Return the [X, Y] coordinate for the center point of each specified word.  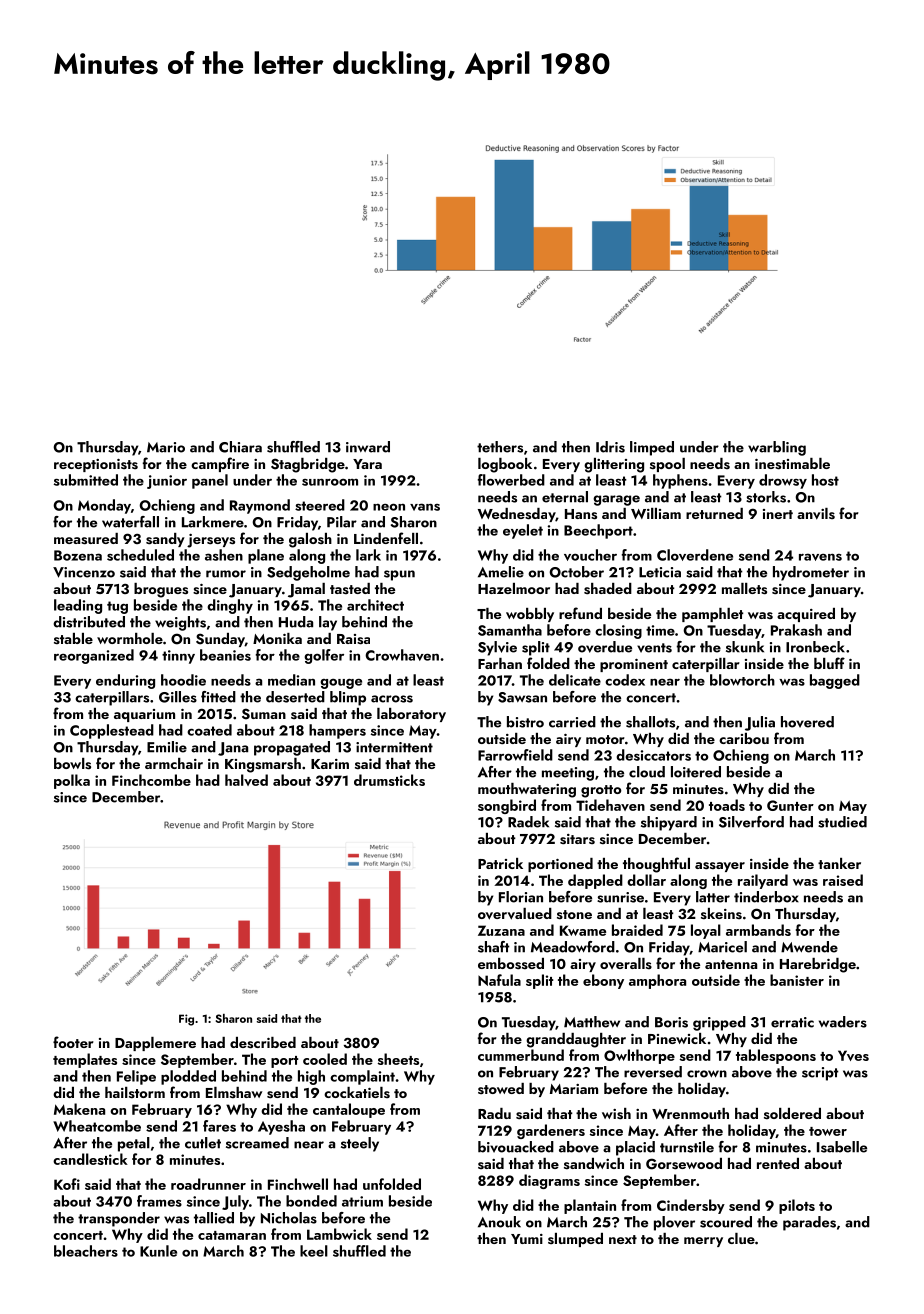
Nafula [499, 980]
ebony [603, 981]
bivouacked [516, 1147]
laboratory [411, 715]
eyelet [523, 531]
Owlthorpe [639, 1056]
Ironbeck [815, 647]
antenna [731, 964]
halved [246, 780]
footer [73, 1042]
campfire [220, 464]
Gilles [178, 697]
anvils [816, 514]
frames [159, 1201]
